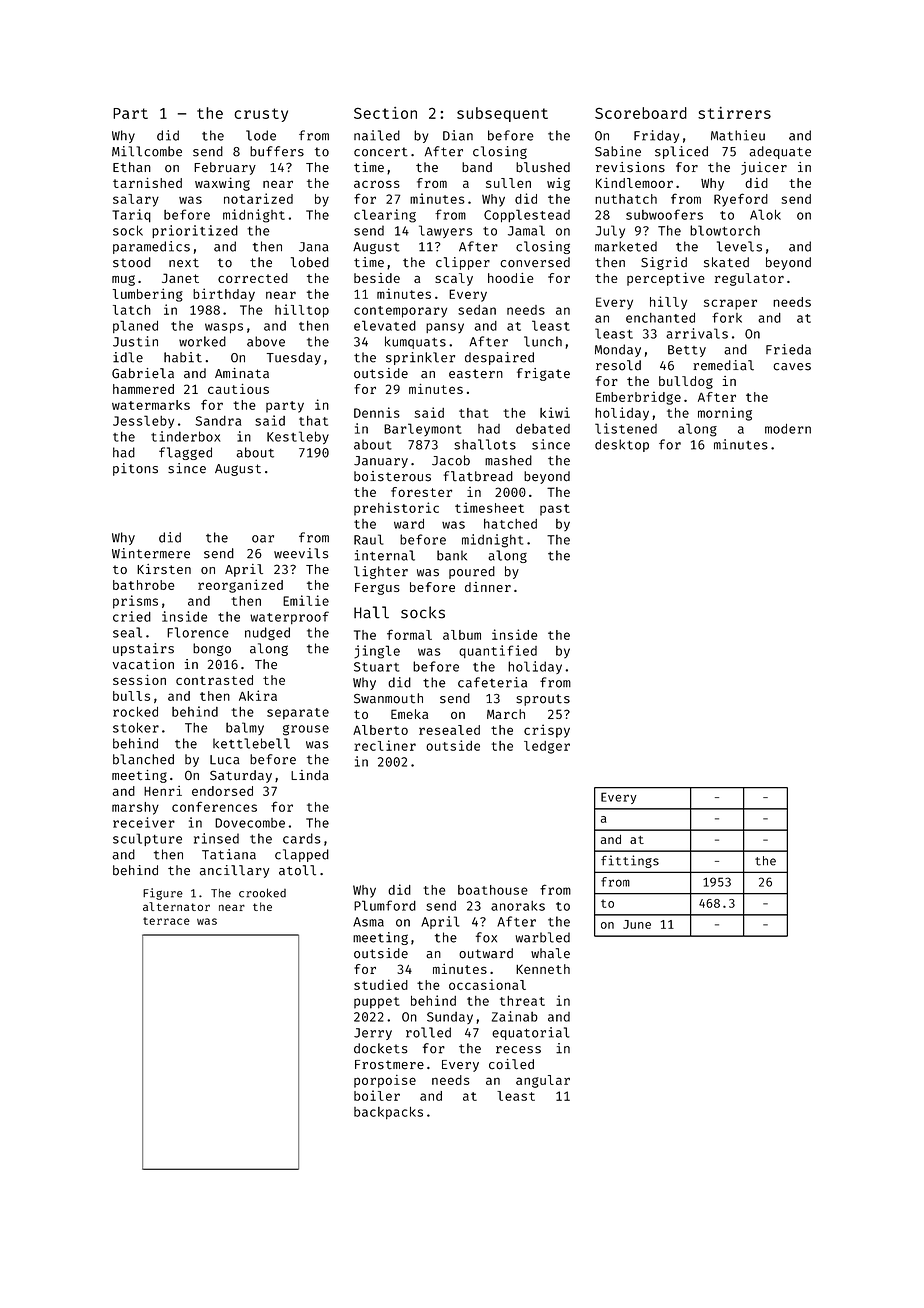  I want to click on recliner, so click(385, 745).
